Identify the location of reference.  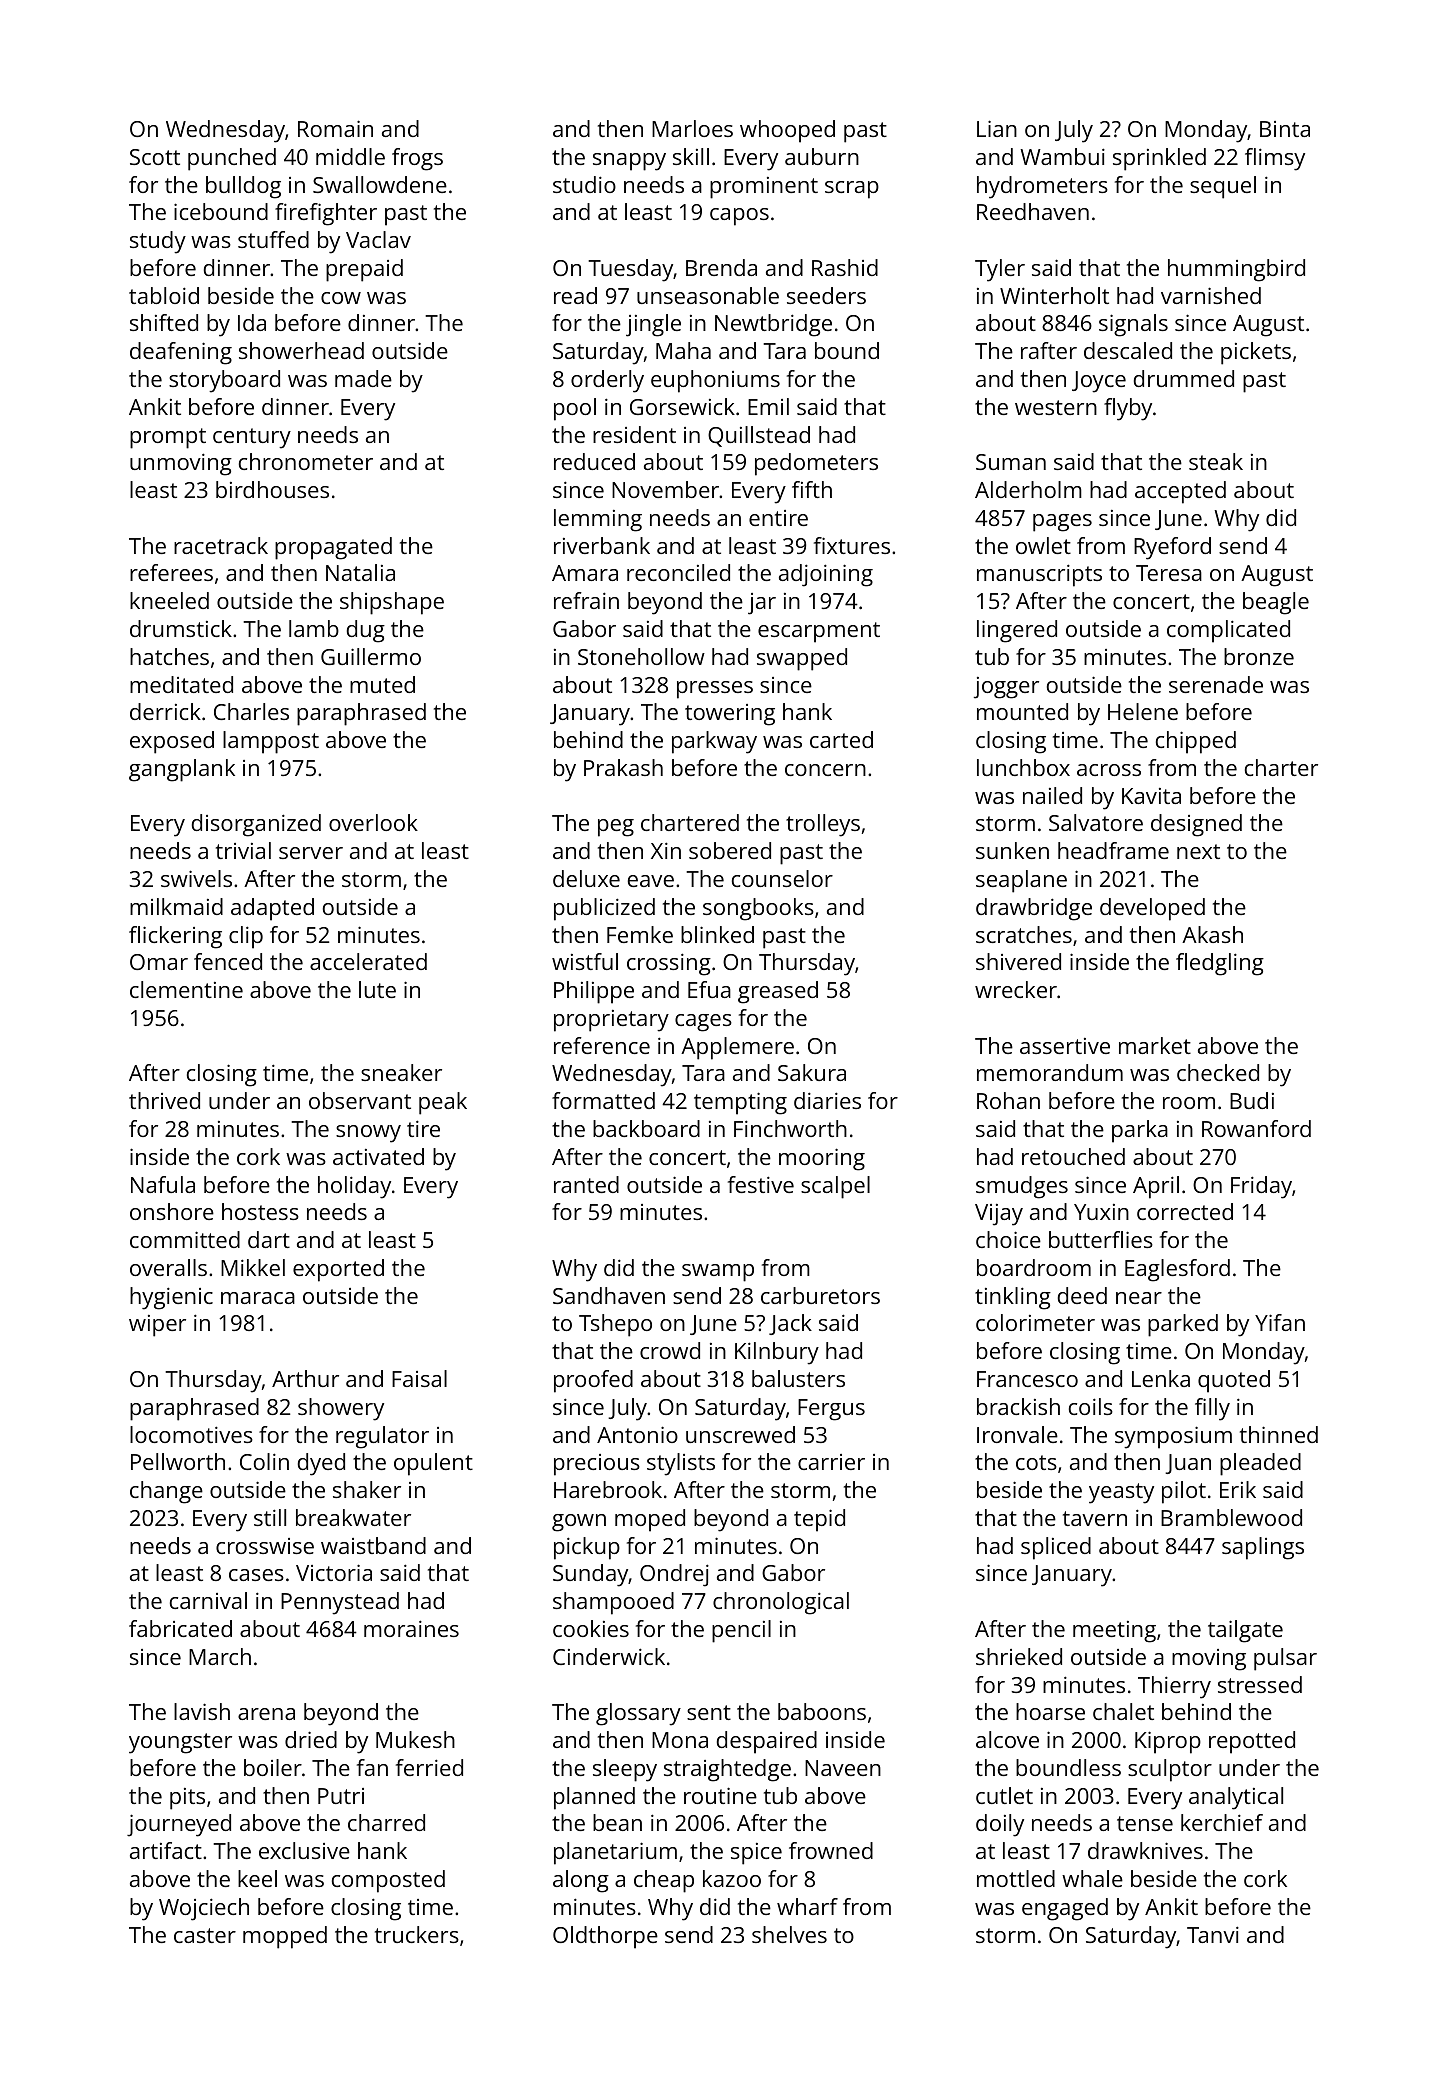
(602, 1045).
